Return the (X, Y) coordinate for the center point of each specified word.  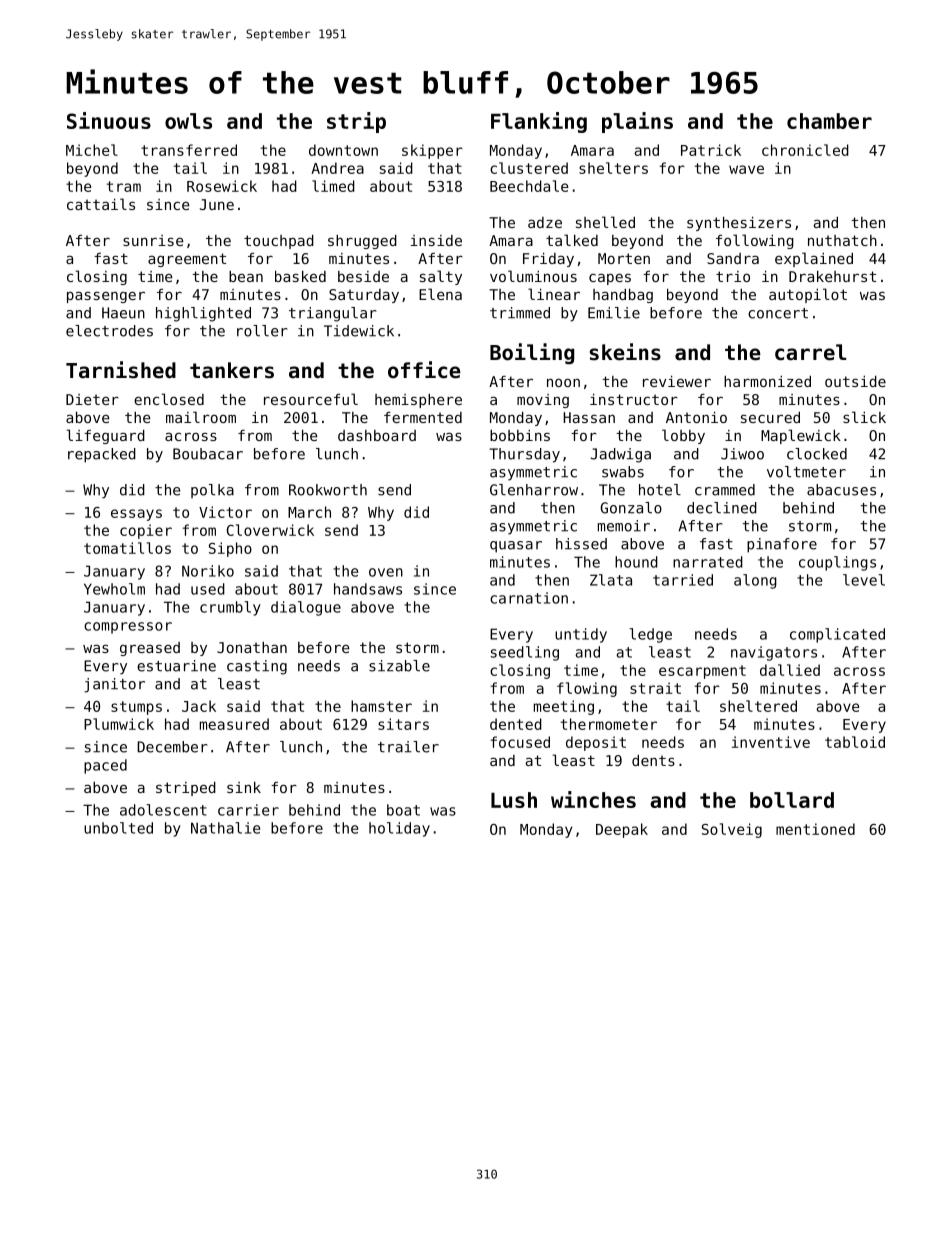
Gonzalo (631, 508)
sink (244, 787)
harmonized (767, 381)
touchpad (279, 242)
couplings (837, 563)
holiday (399, 829)
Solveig (732, 830)
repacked (102, 455)
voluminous (533, 276)
